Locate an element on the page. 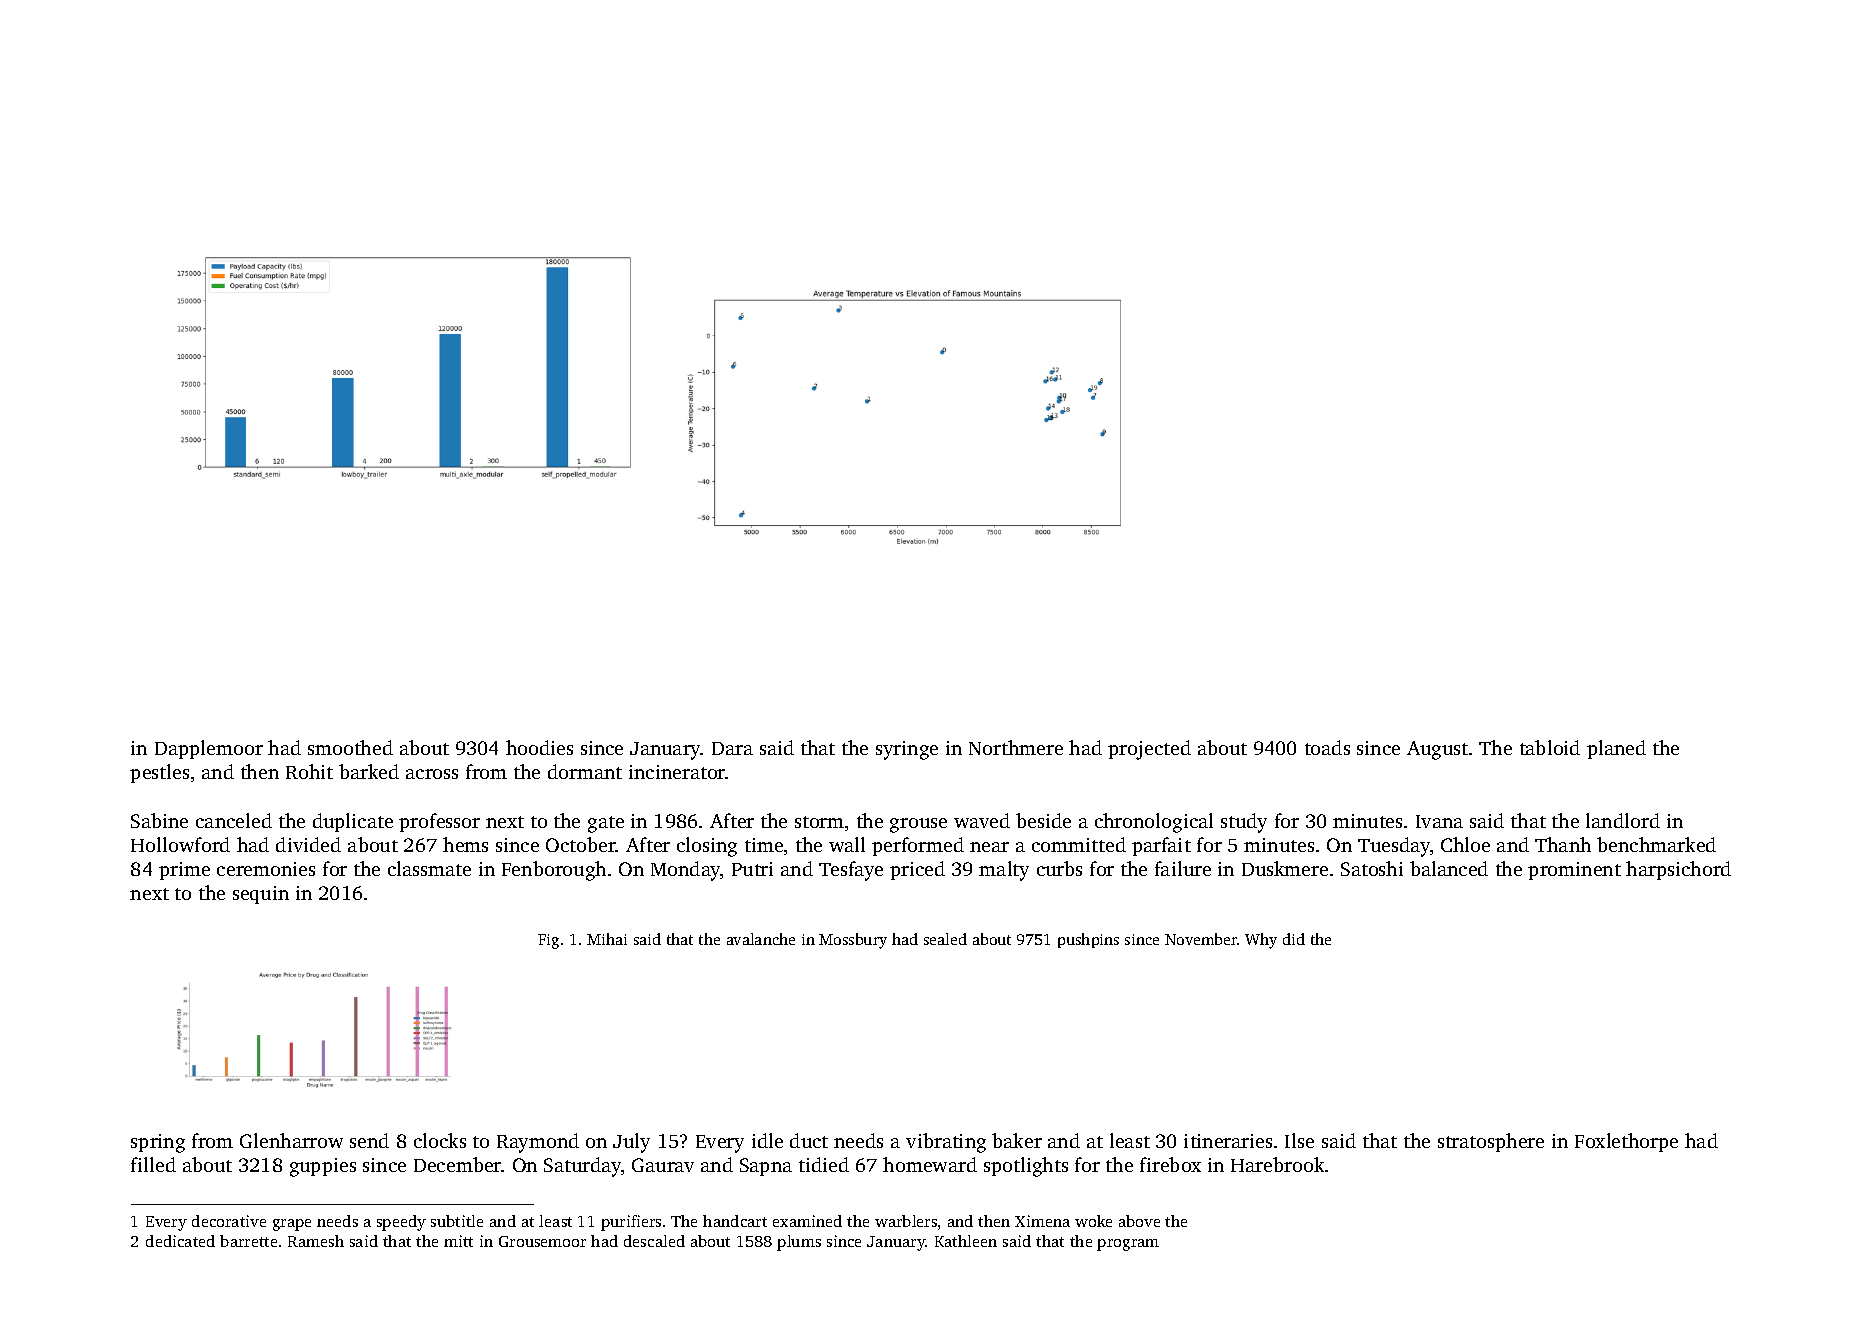 This image has height=1323, width=1871. harpsichord is located at coordinates (1678, 870).
